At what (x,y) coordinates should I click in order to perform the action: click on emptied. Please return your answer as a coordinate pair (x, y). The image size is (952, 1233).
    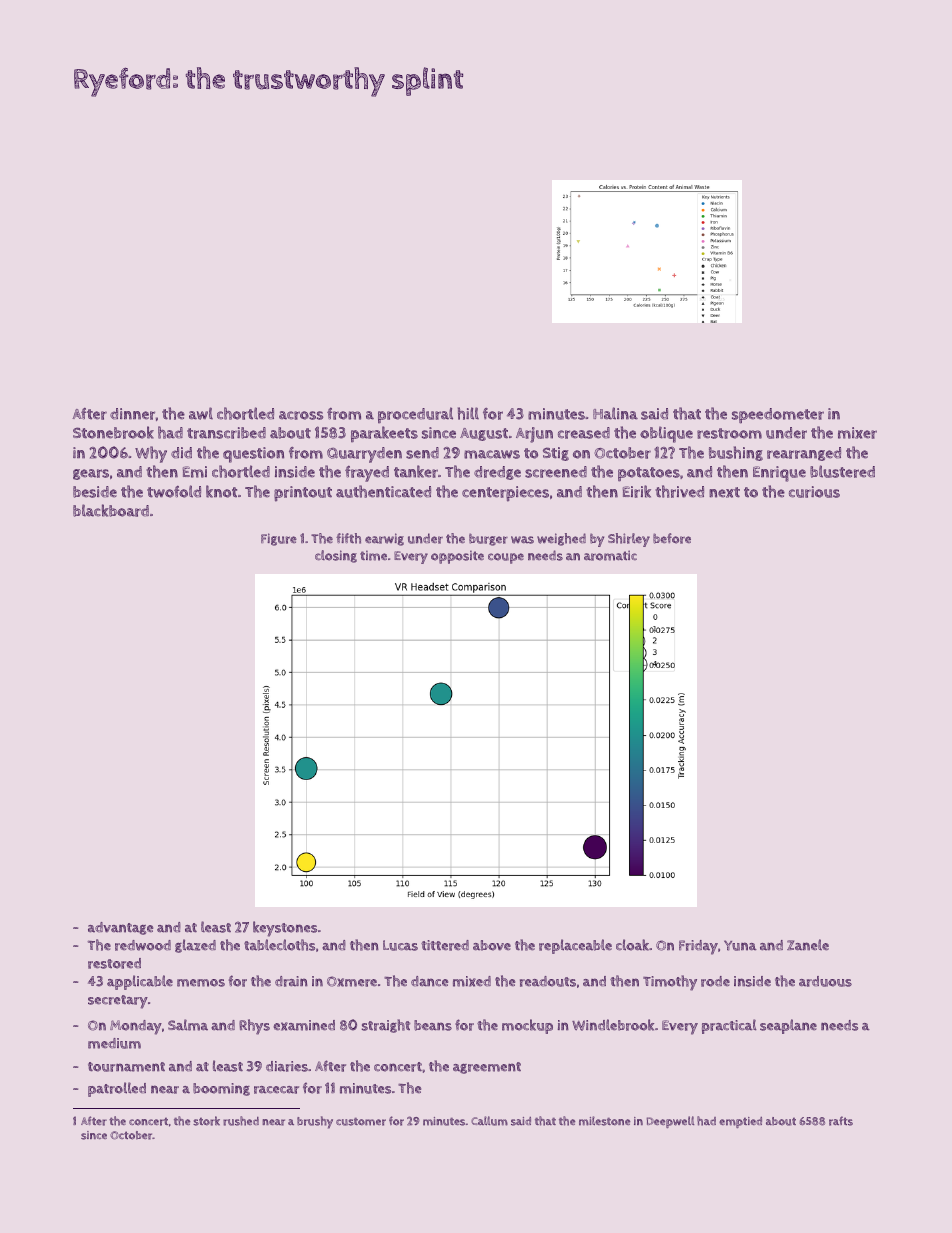
    Looking at the image, I should click on (740, 1122).
